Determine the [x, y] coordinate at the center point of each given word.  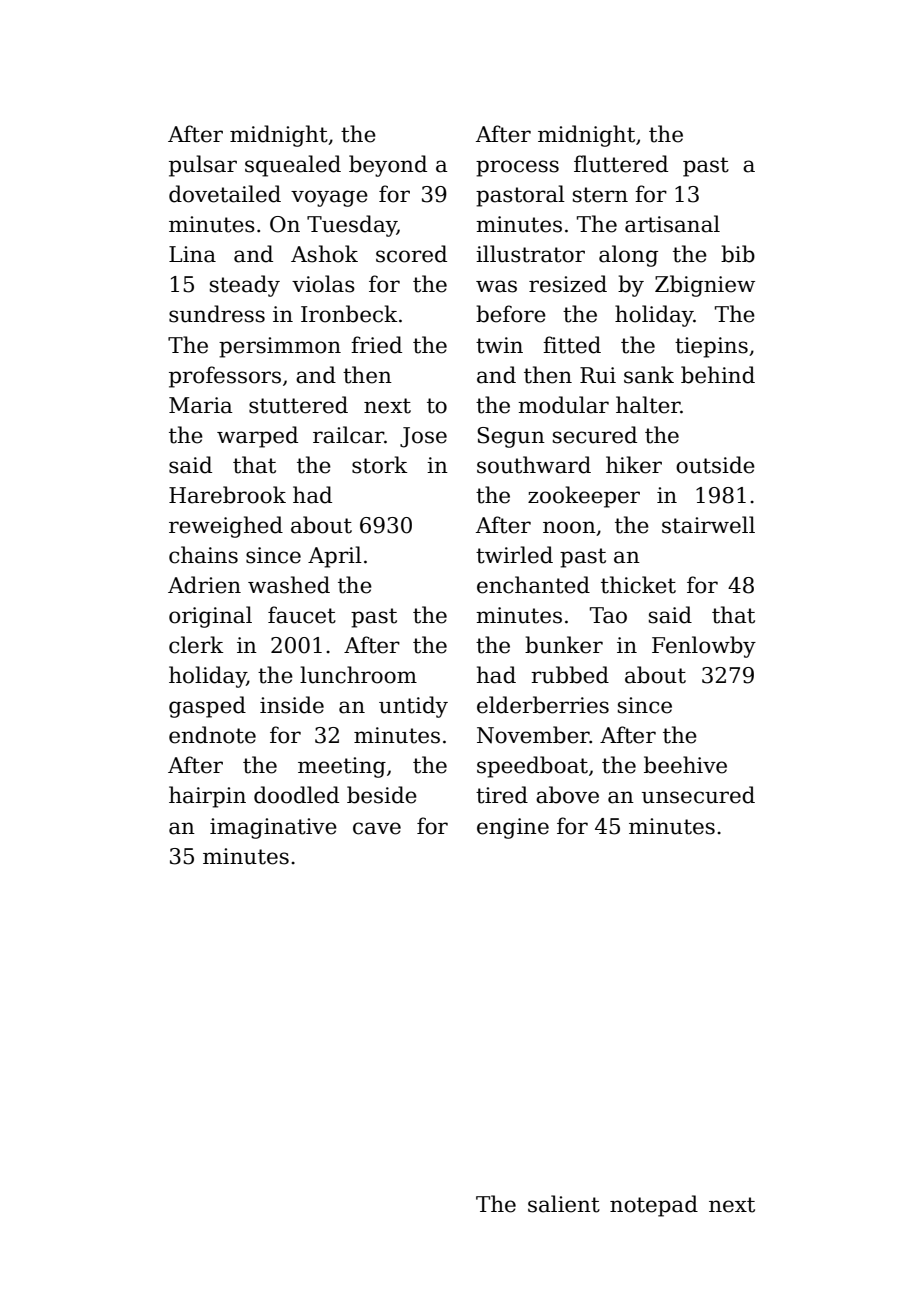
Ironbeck [349, 314]
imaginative [273, 828]
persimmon [280, 347]
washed [289, 585]
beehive [685, 765]
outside [715, 465]
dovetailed [225, 194]
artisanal [672, 224]
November [533, 735]
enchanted [533, 585]
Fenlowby [704, 647]
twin [499, 345]
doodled [296, 795]
